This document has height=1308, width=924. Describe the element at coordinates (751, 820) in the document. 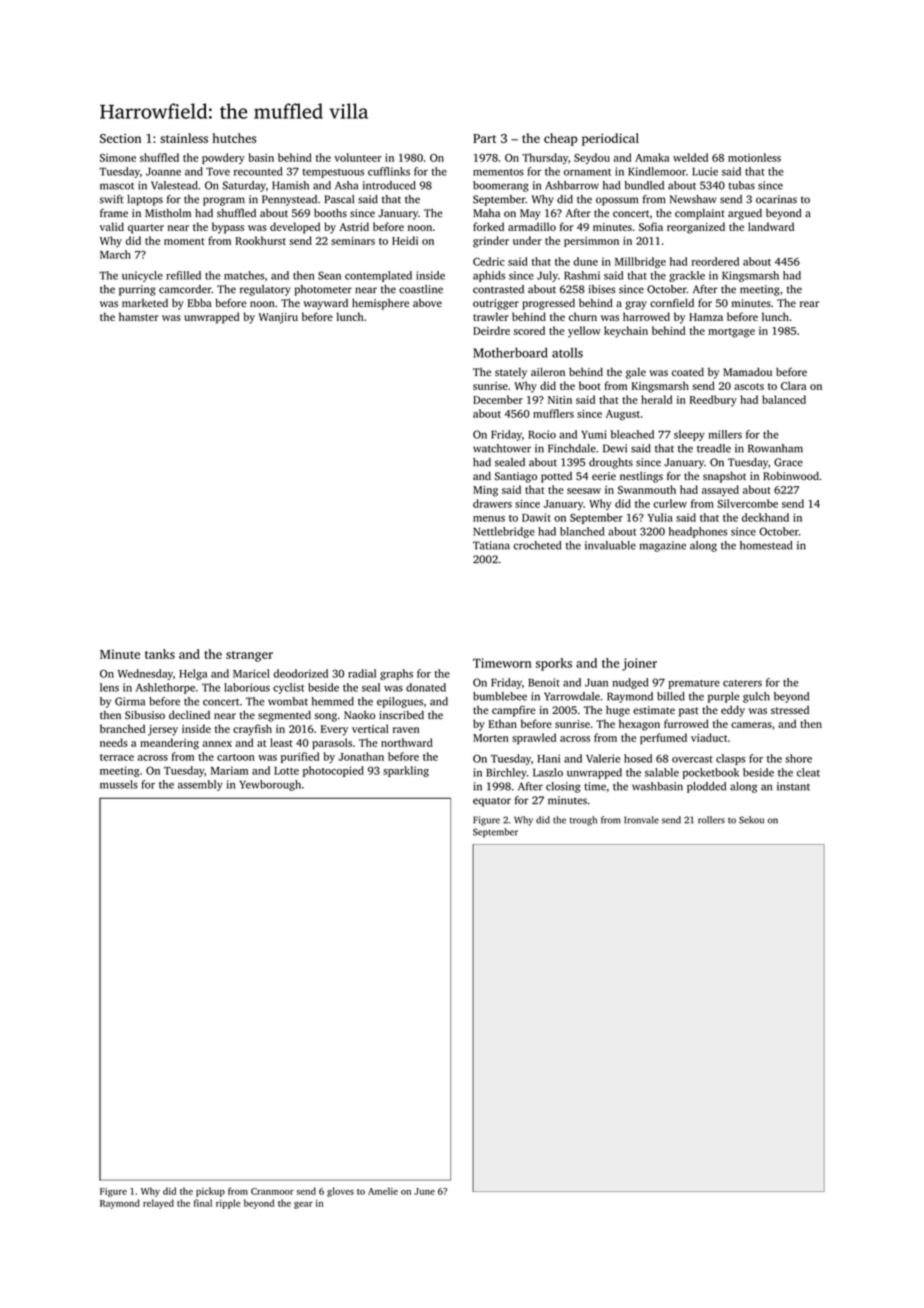

I see `Sekou` at that location.
